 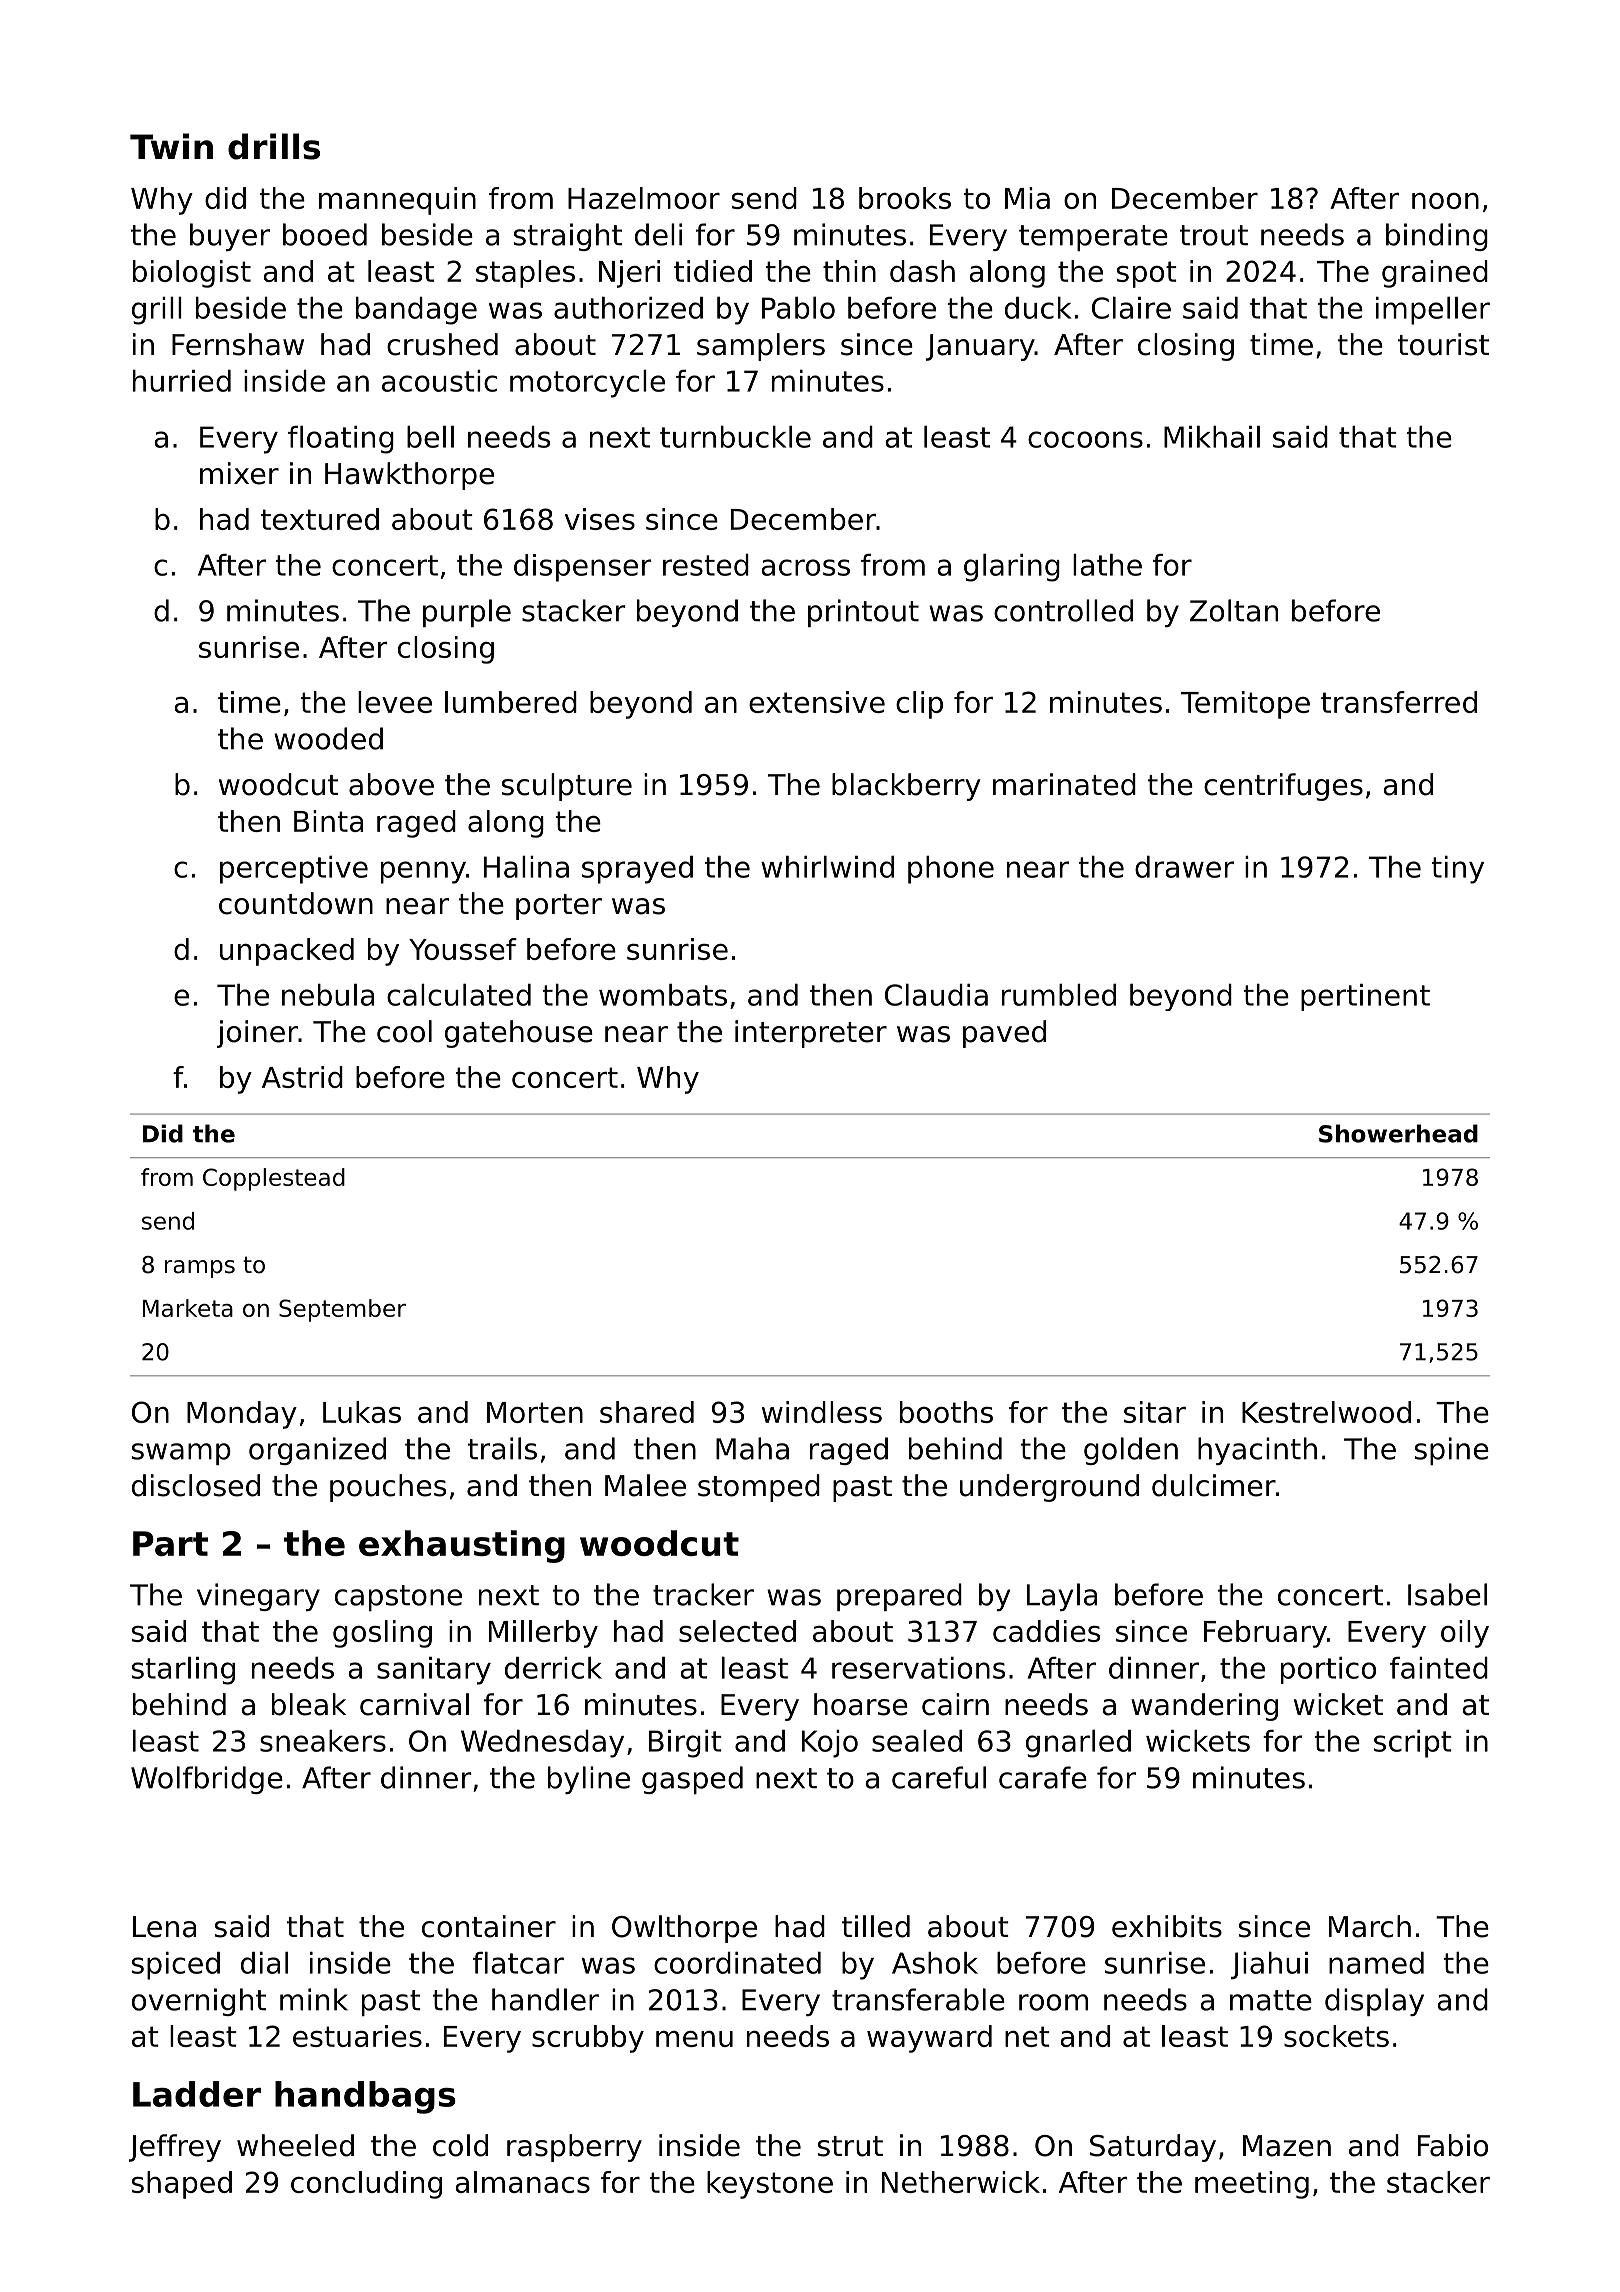 I want to click on controlled, so click(x=1063, y=610).
